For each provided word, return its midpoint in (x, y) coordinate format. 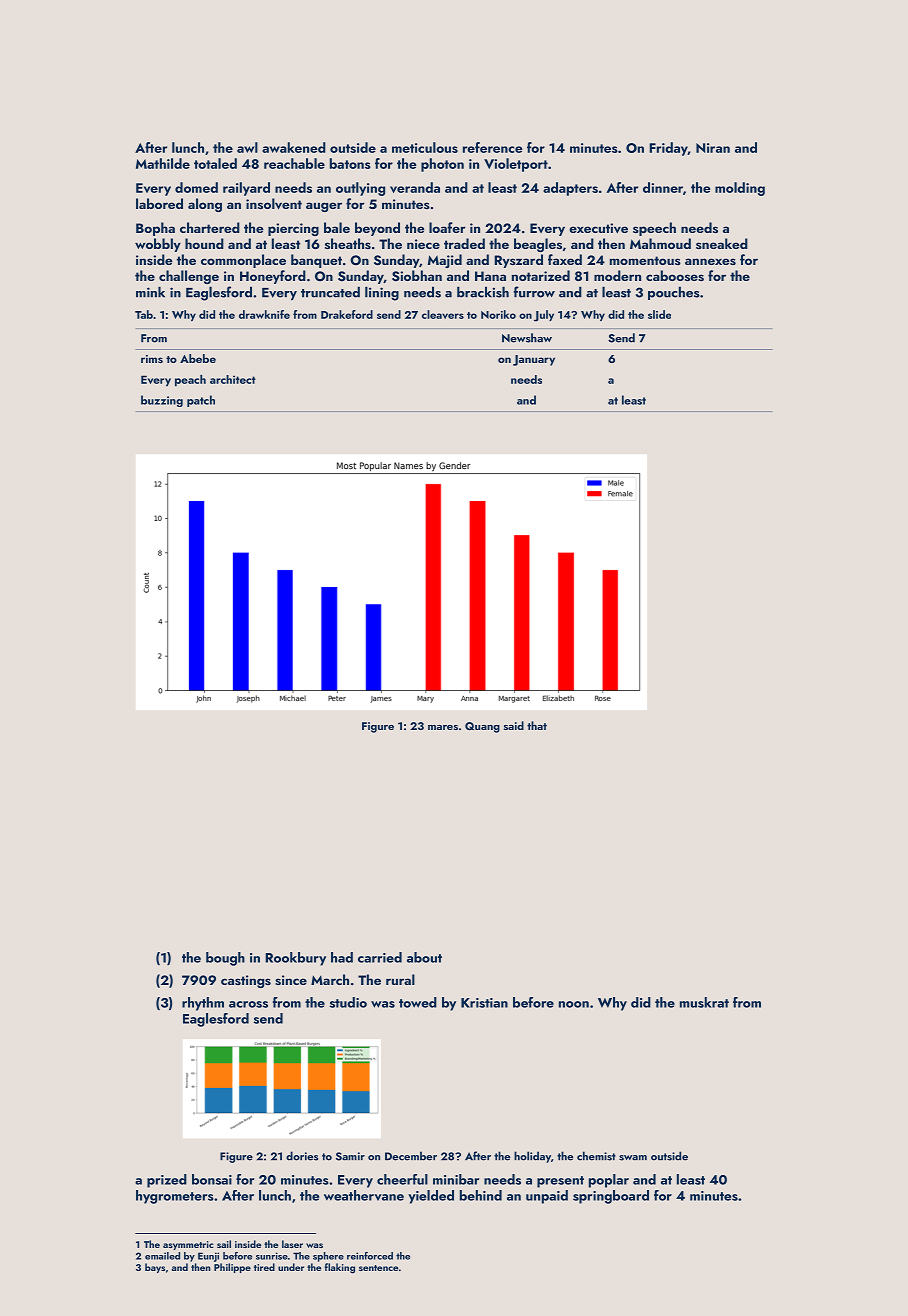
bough (225, 959)
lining (382, 293)
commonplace (243, 261)
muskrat (704, 1002)
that (537, 725)
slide (659, 314)
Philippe (232, 1268)
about (424, 957)
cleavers (443, 314)
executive (598, 228)
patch (201, 401)
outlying (360, 189)
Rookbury (295, 959)
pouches (674, 293)
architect (233, 379)
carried (380, 957)
